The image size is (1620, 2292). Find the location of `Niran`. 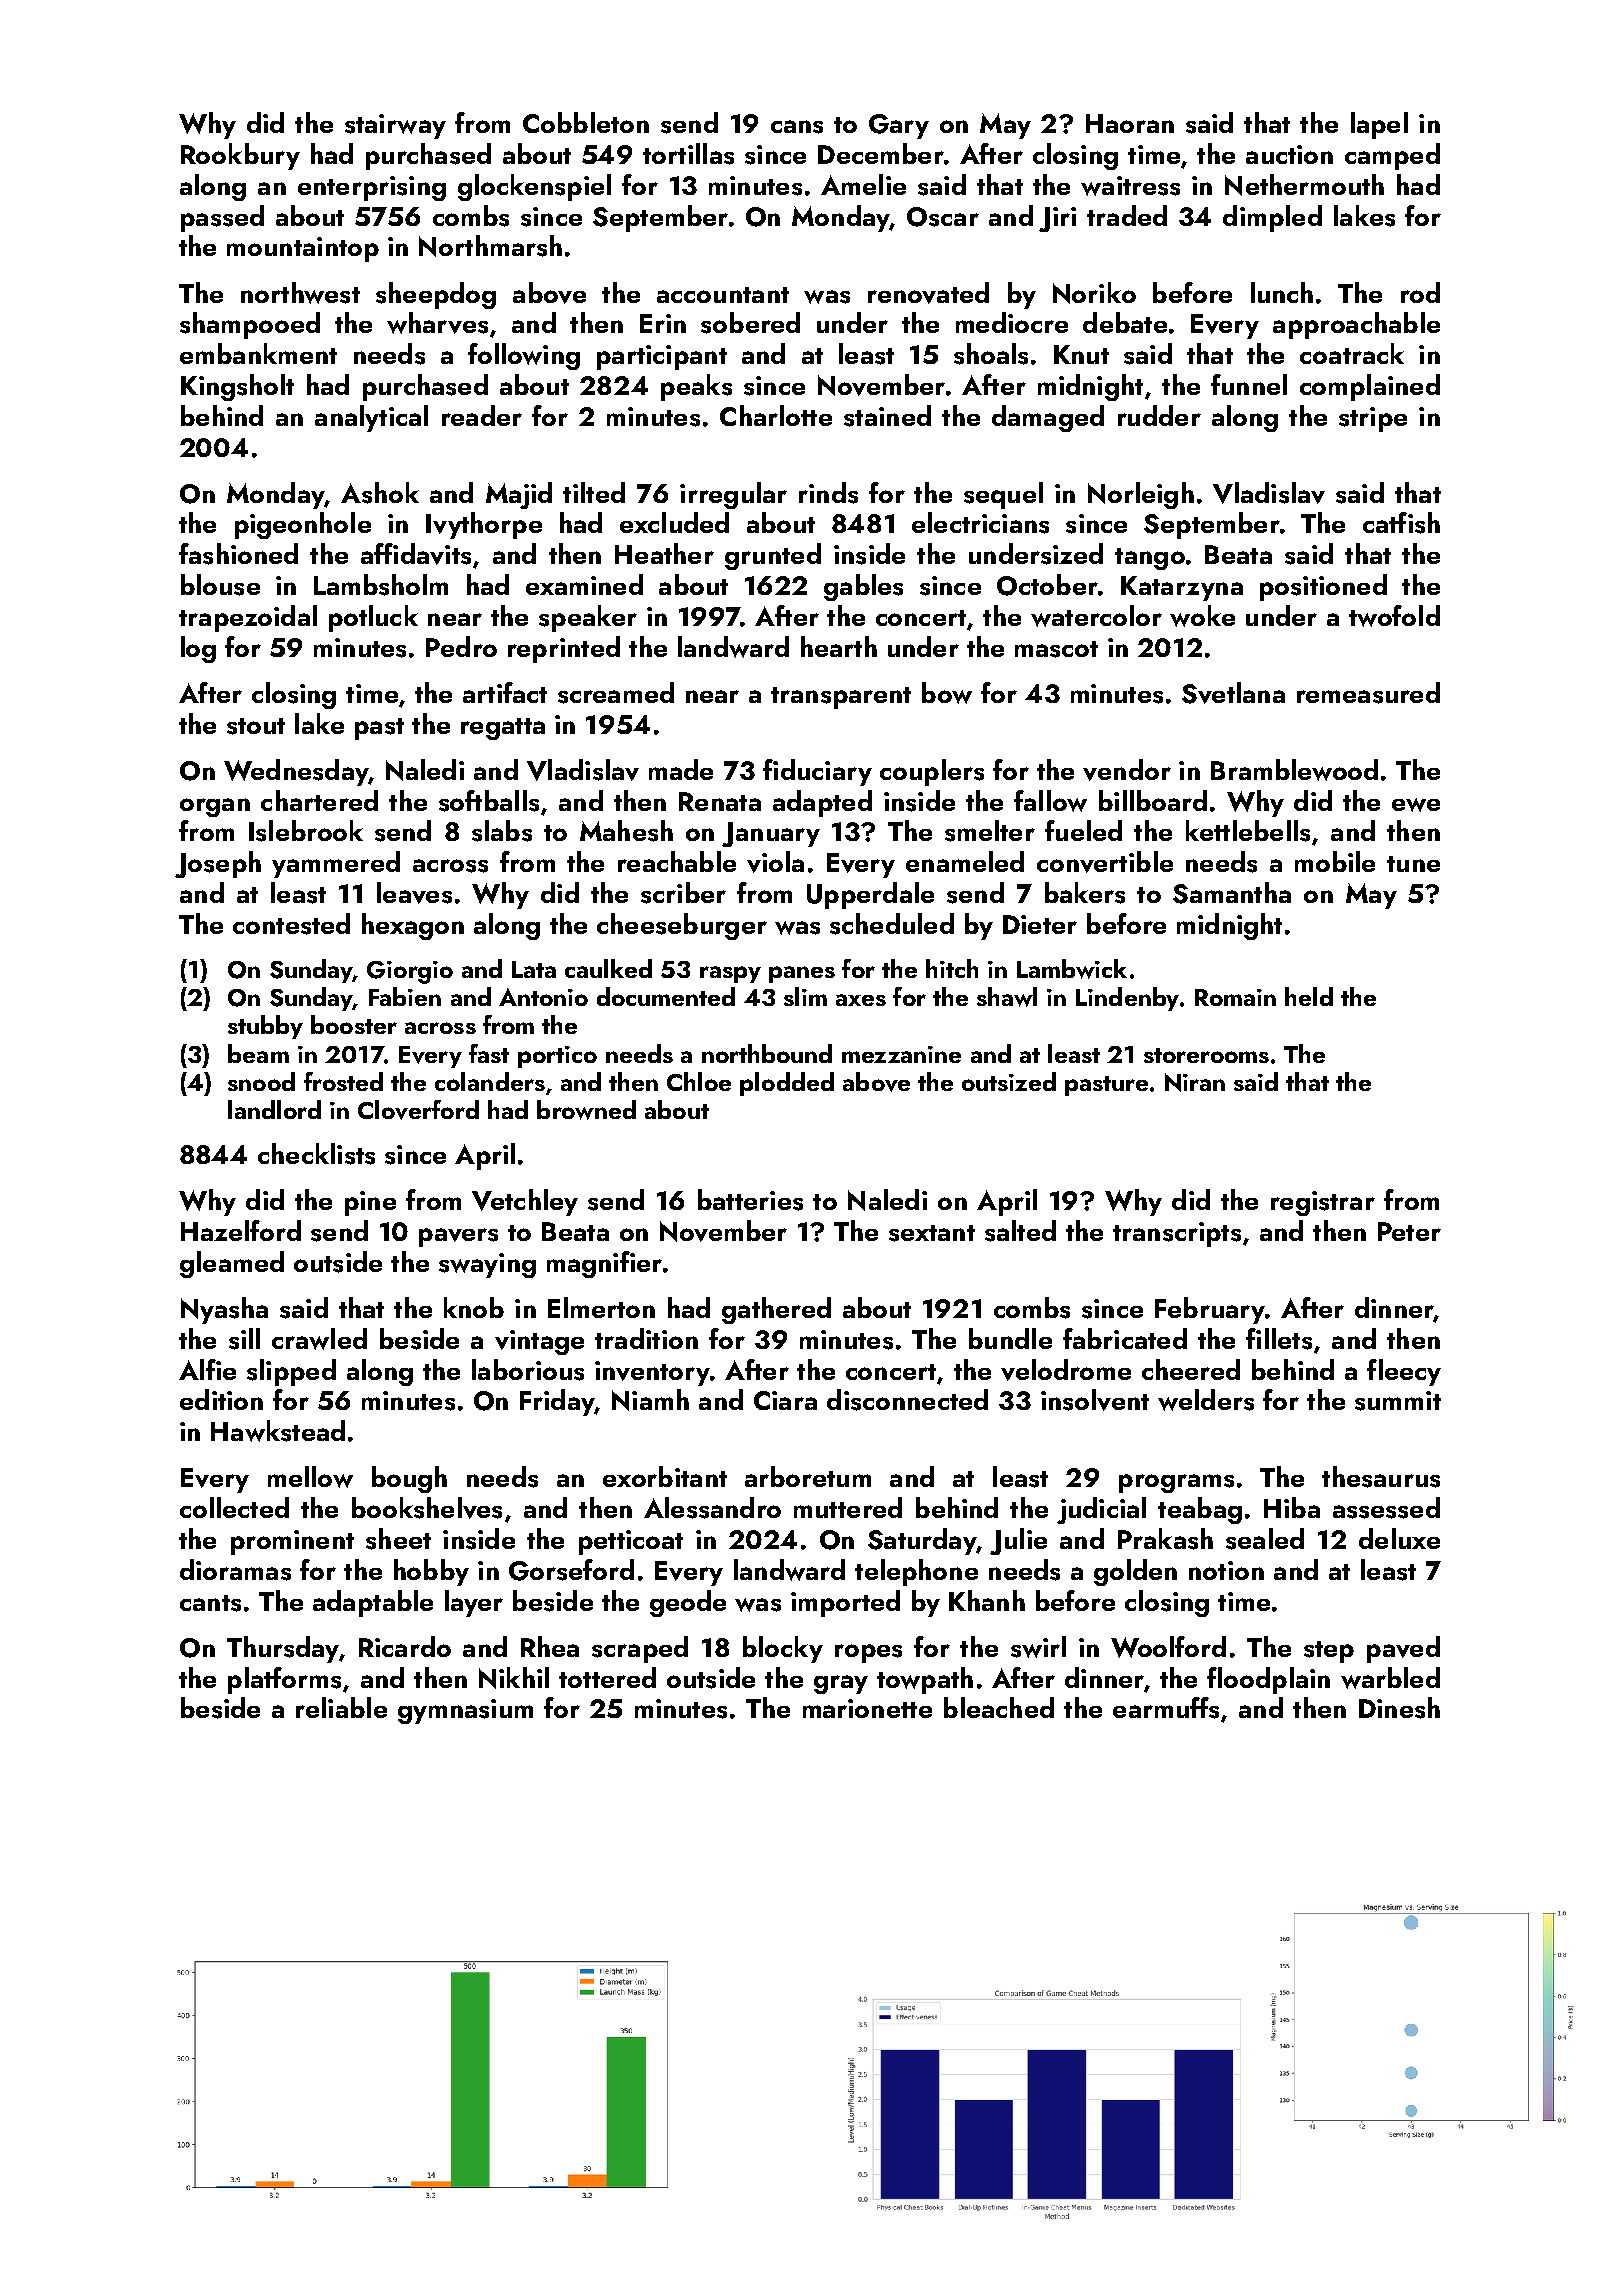

Niran is located at coordinates (1195, 1082).
